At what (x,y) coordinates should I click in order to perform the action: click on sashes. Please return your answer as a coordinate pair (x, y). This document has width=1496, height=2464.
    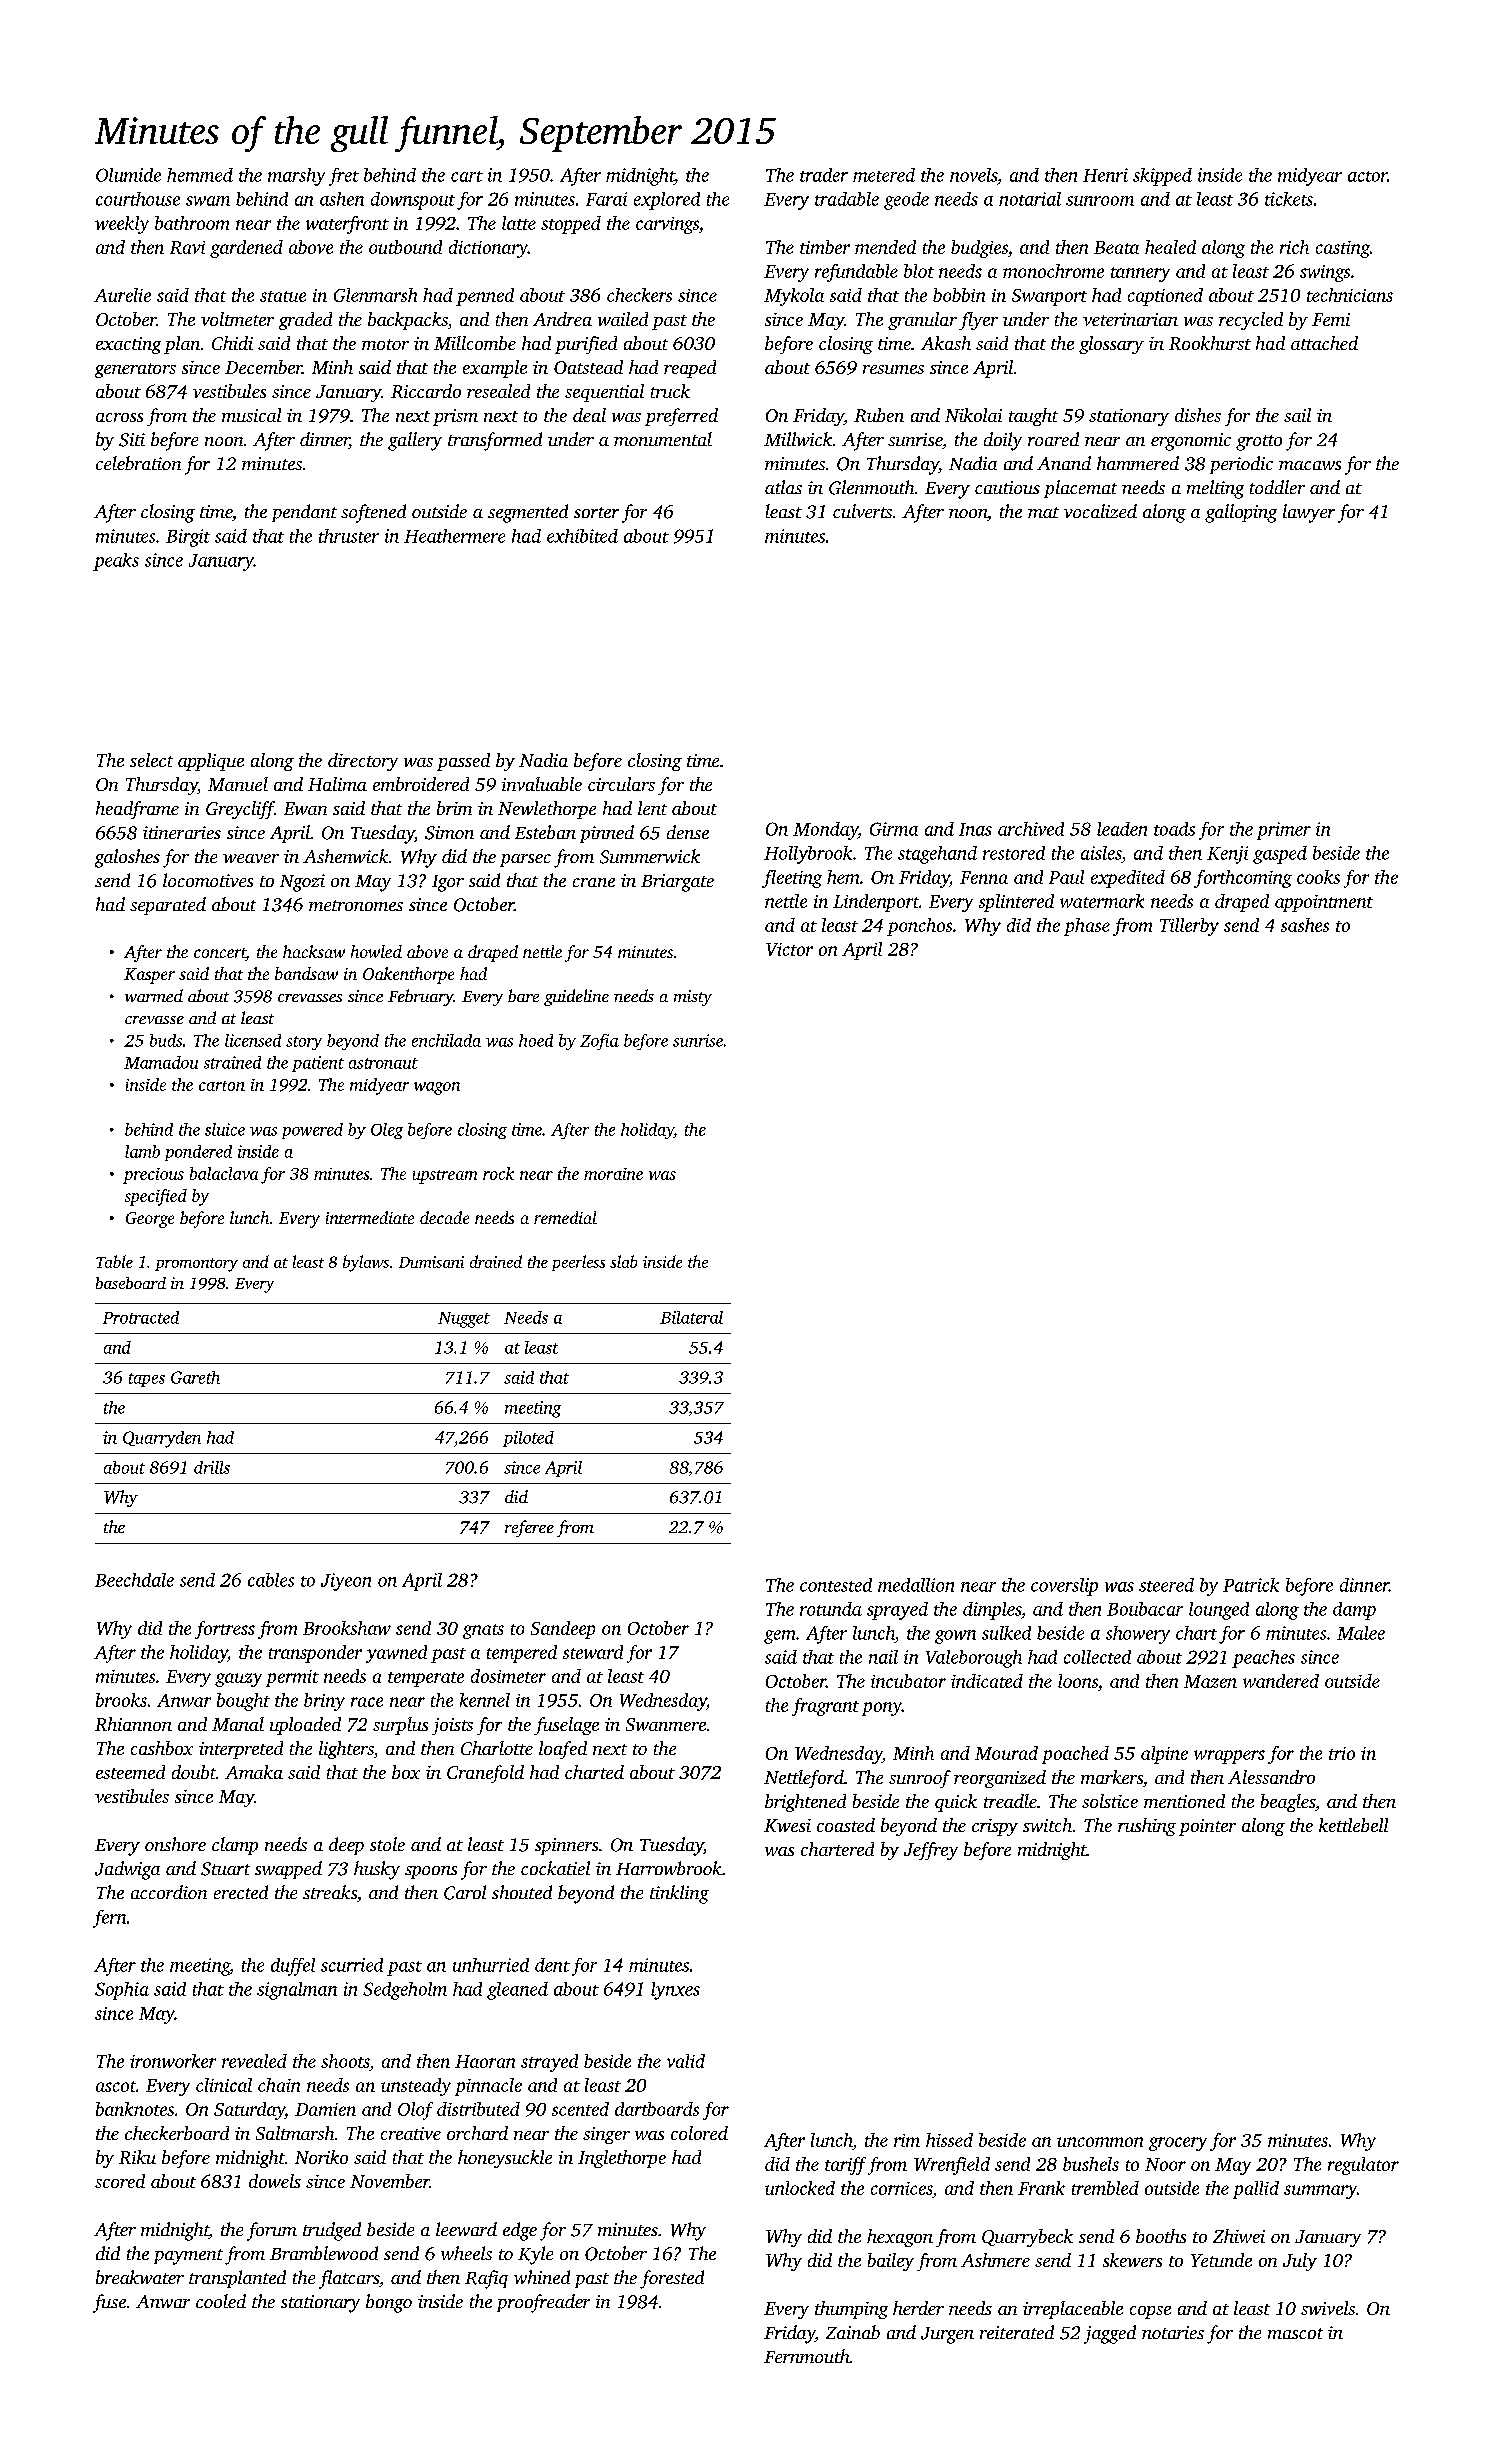
    Looking at the image, I should click on (1305, 925).
